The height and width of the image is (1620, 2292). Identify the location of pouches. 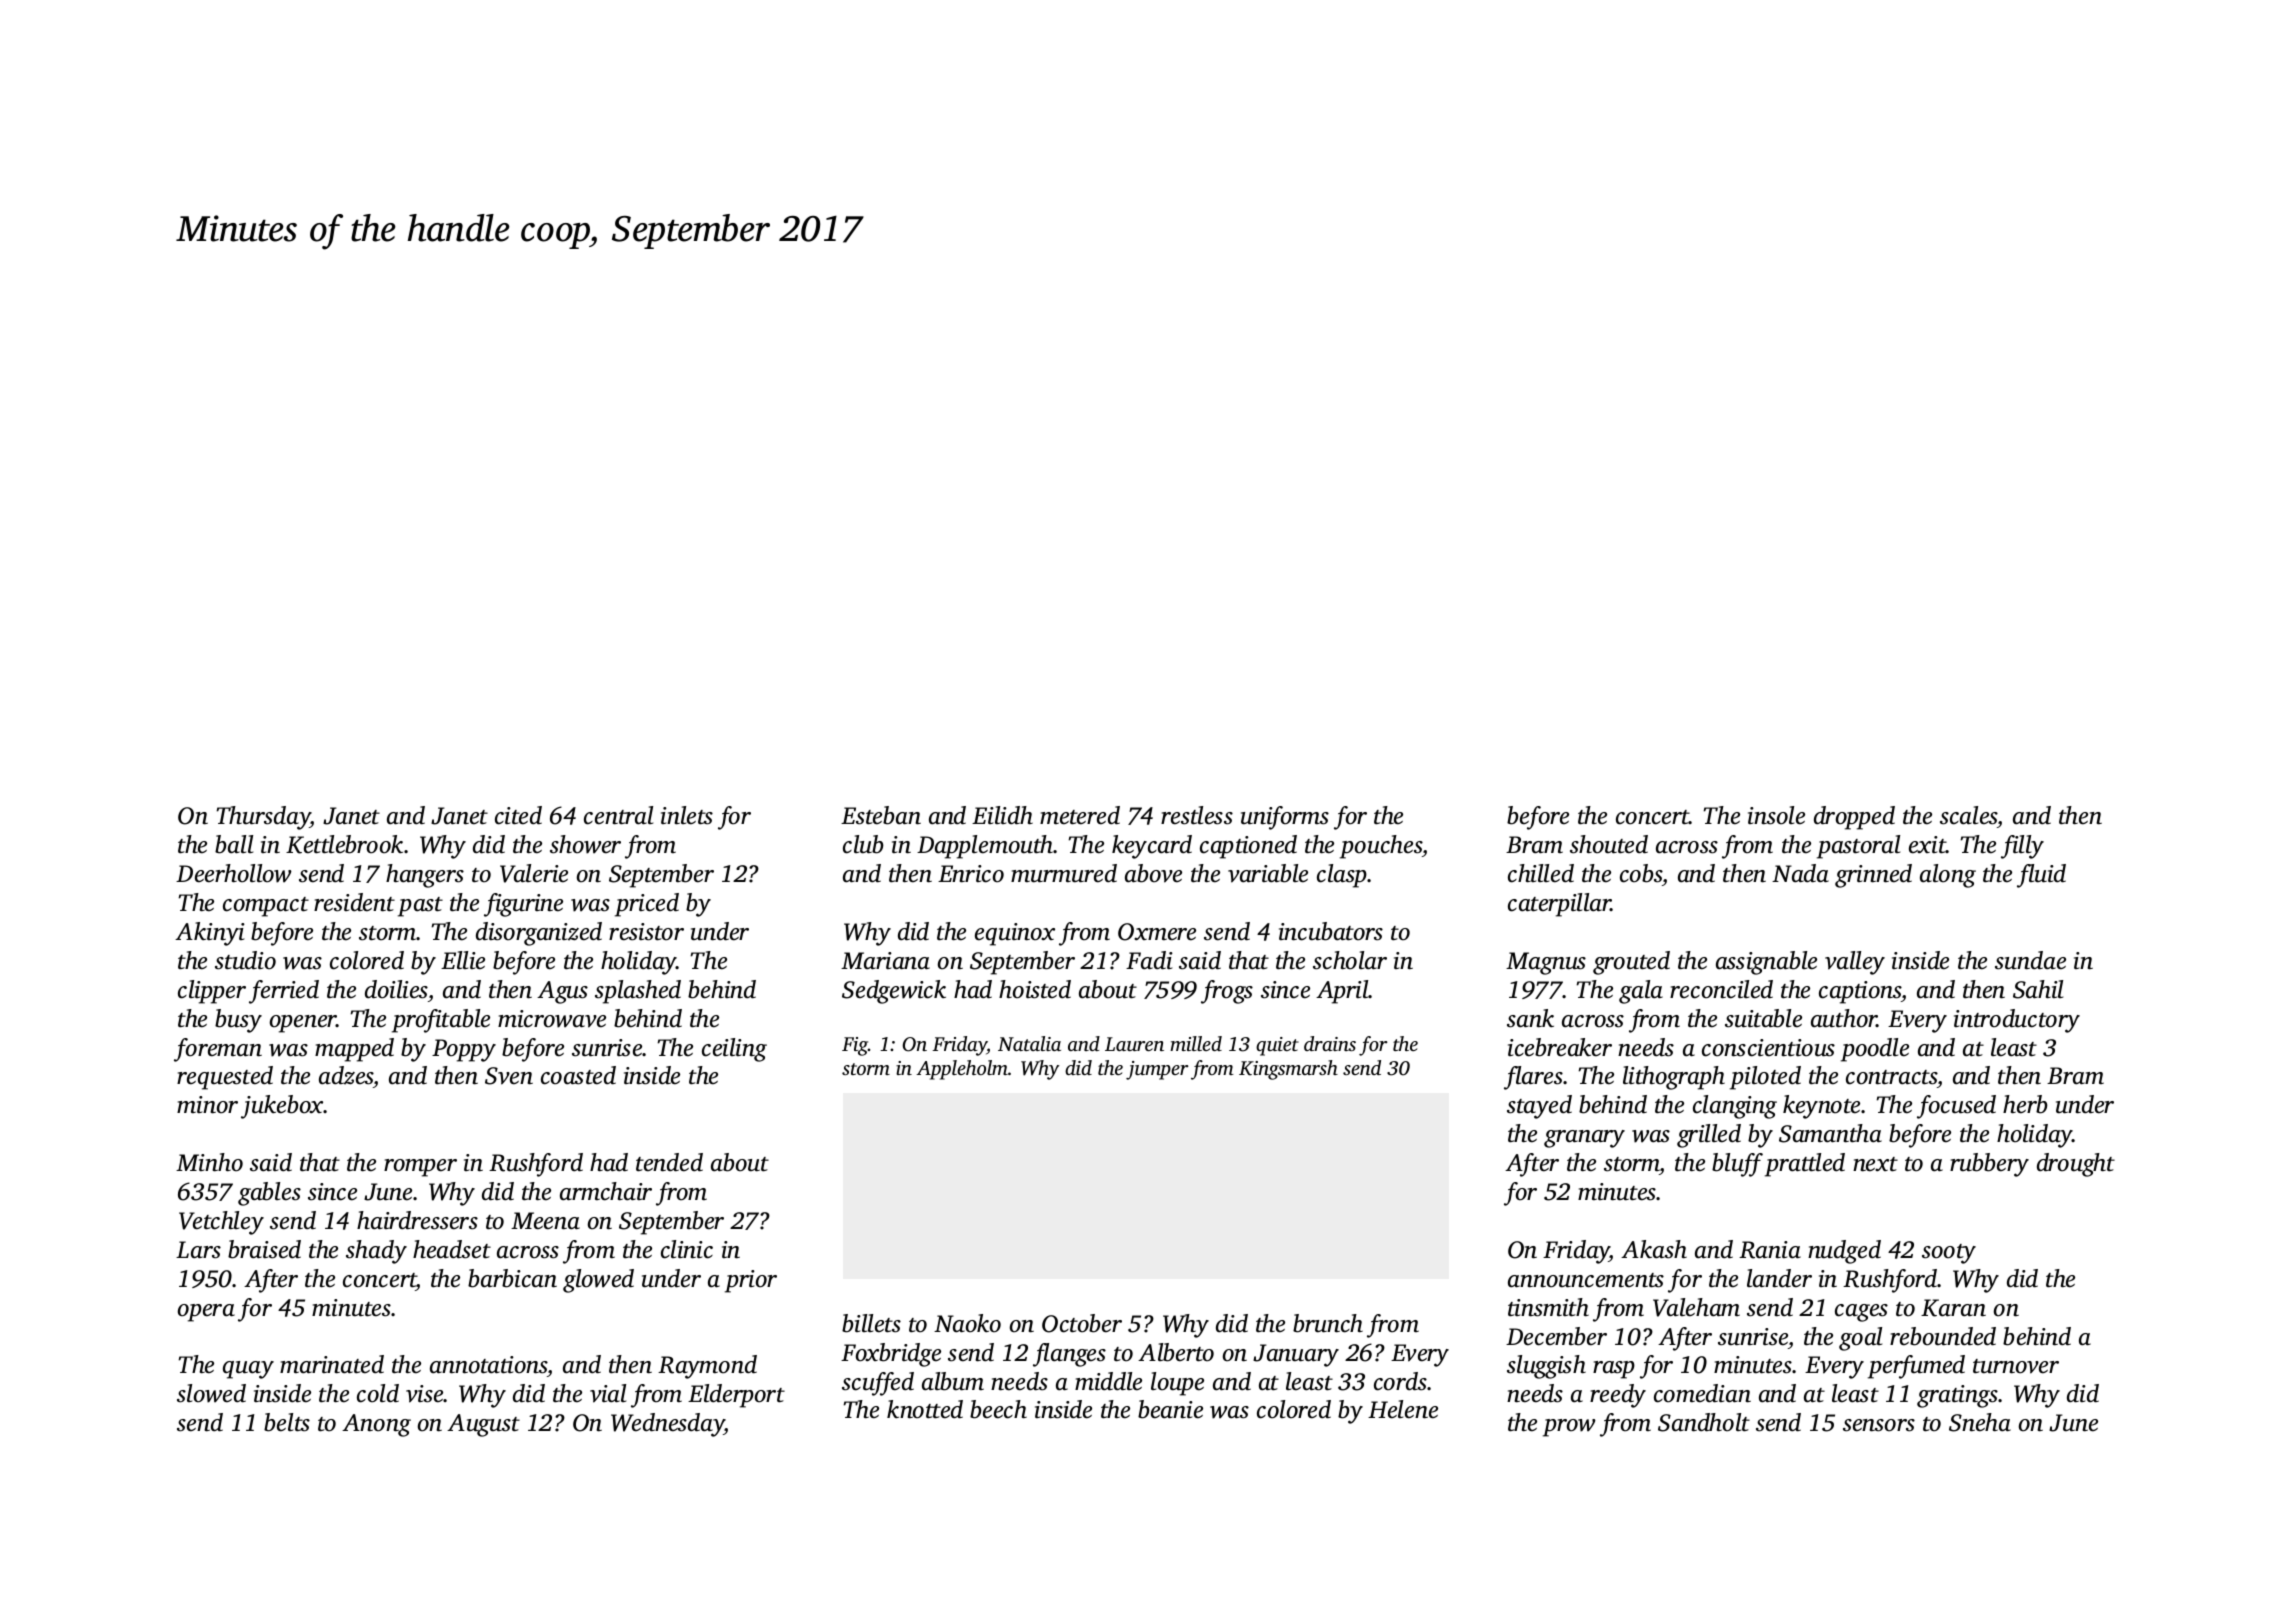
(1381, 847).
